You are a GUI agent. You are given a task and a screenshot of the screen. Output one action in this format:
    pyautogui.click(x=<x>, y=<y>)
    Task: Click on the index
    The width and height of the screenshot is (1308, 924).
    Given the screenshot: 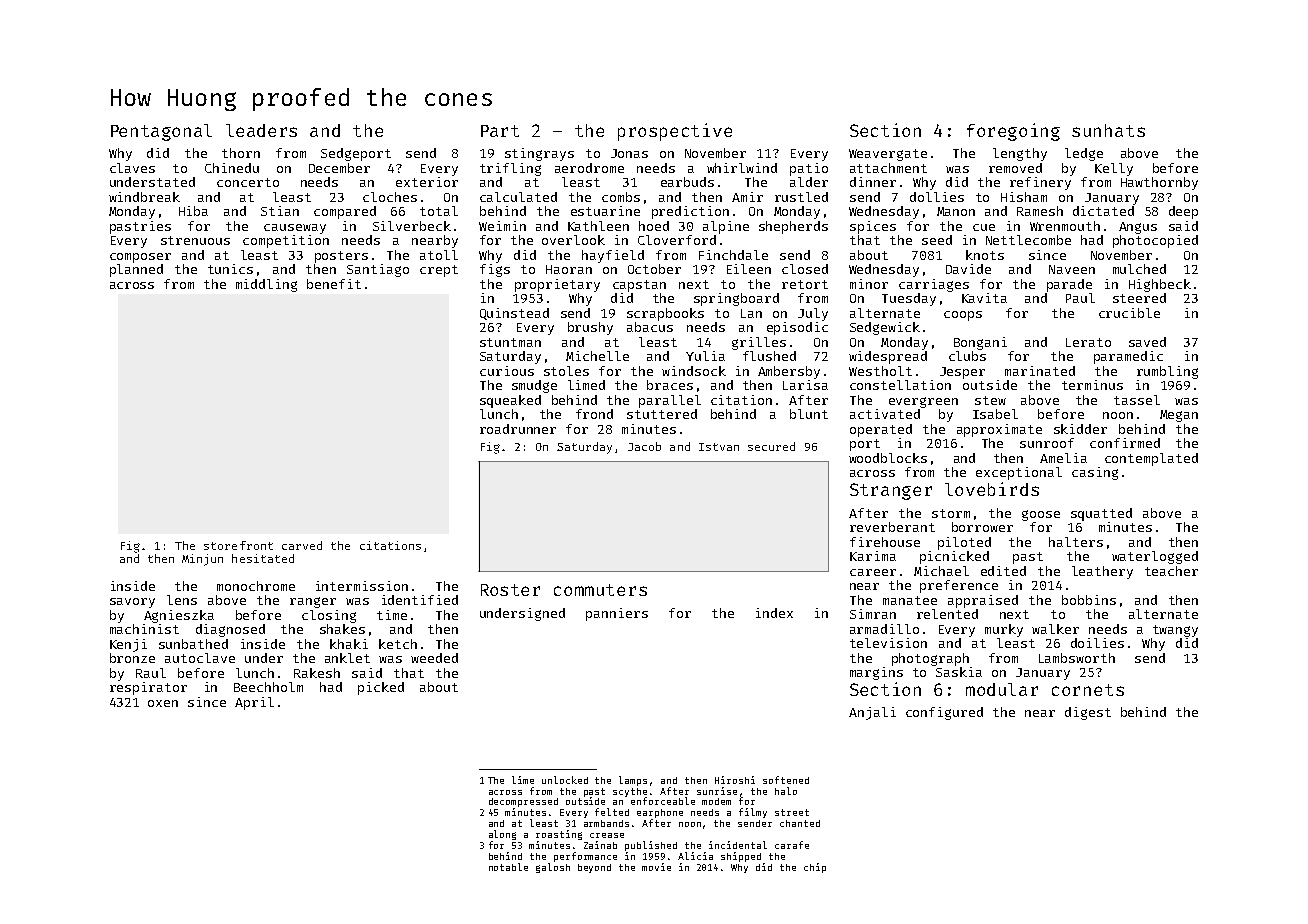 What is the action you would take?
    pyautogui.click(x=774, y=613)
